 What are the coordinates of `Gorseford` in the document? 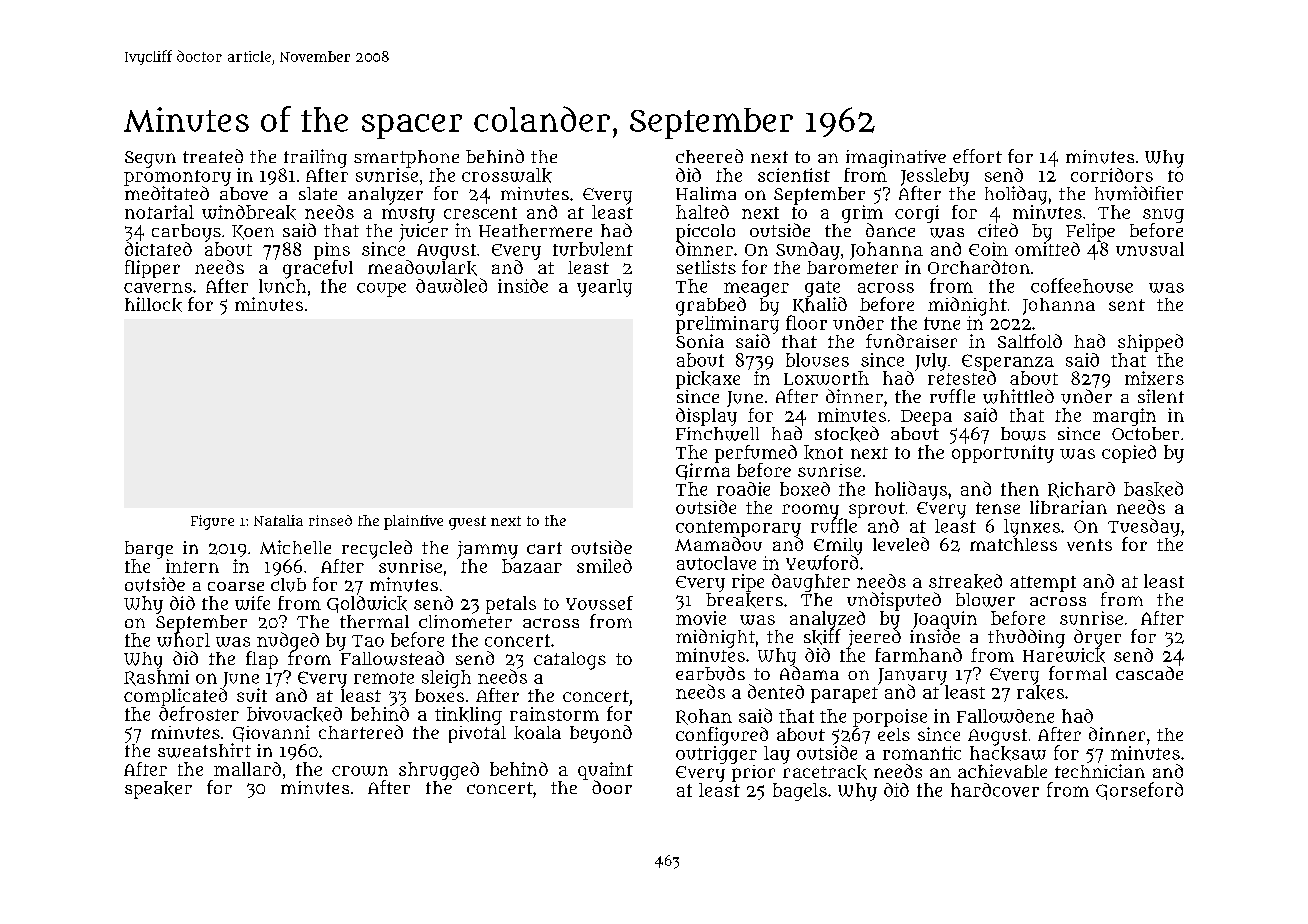 It's located at (1139, 791).
